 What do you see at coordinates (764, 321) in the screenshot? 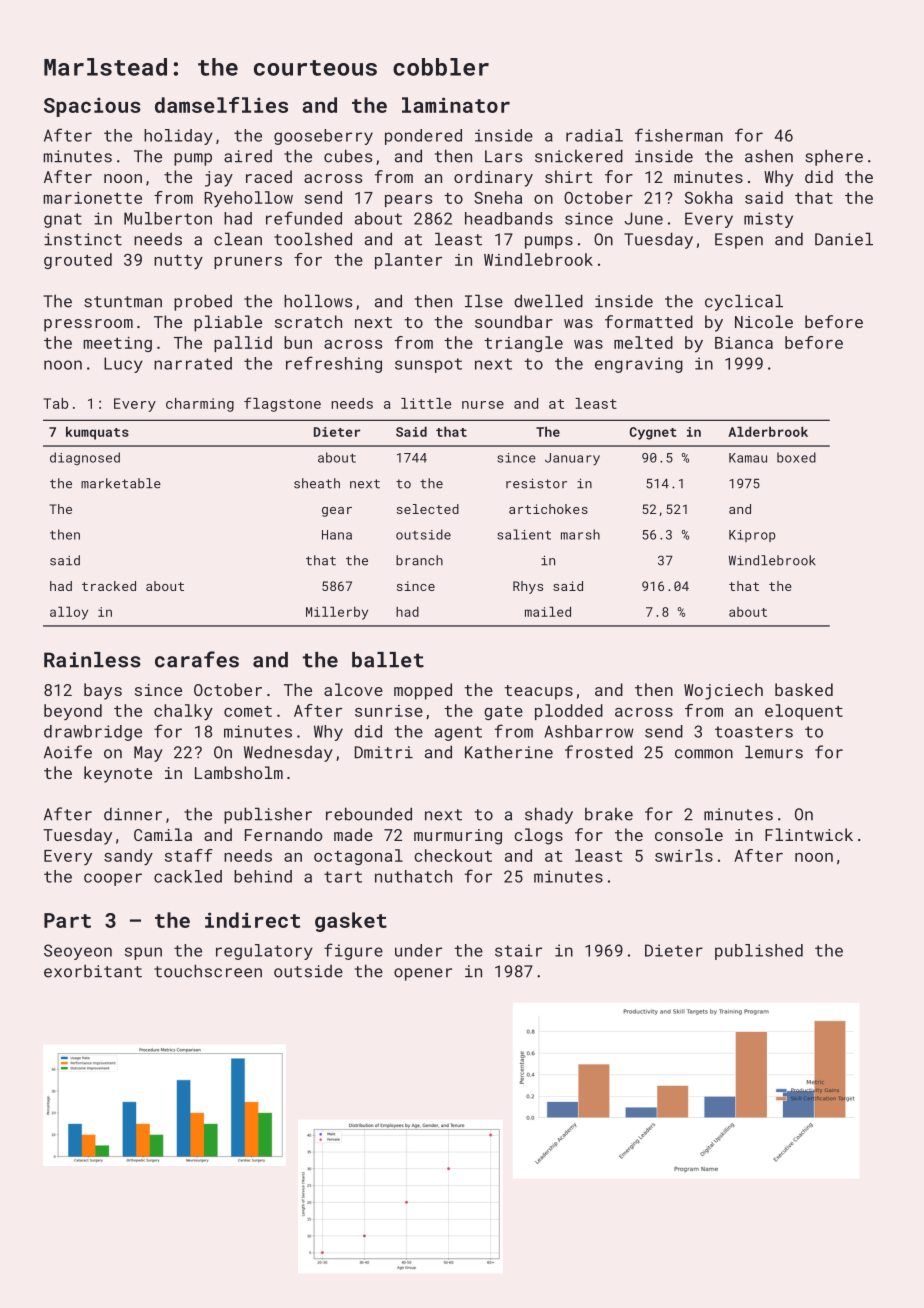
I see `Nicole` at bounding box center [764, 321].
